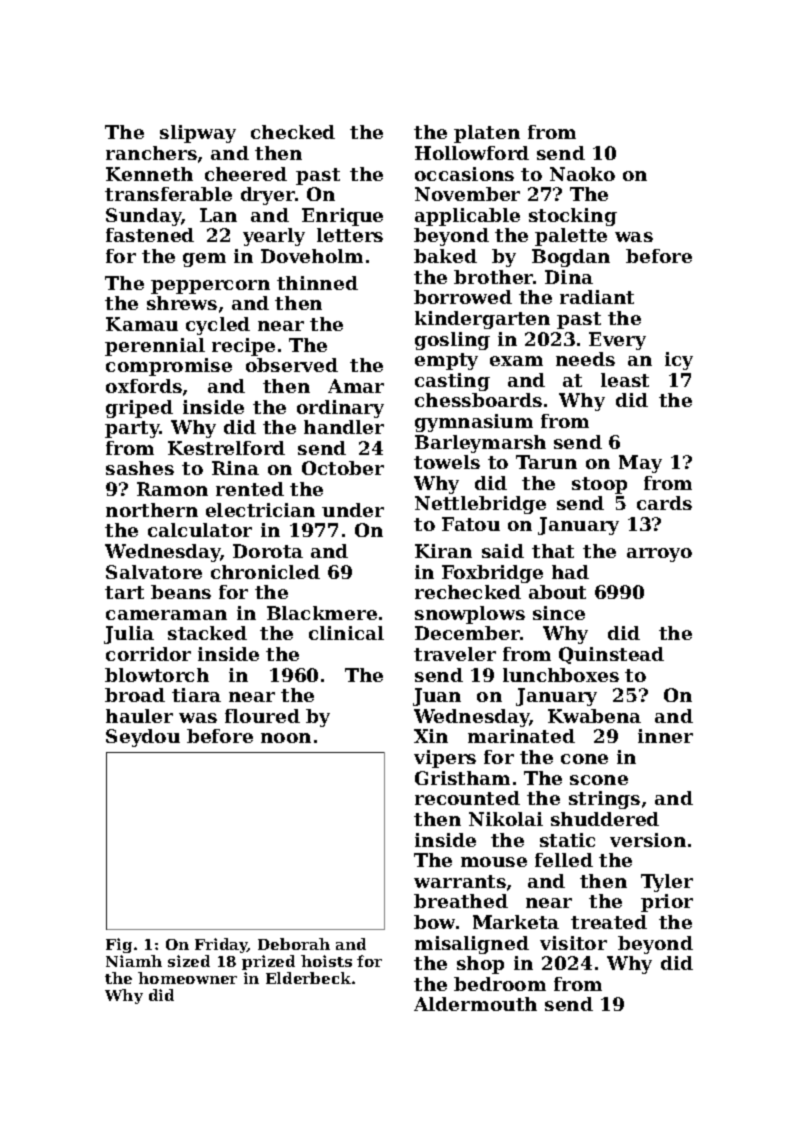 The height and width of the screenshot is (1134, 799). Describe the element at coordinates (582, 174) in the screenshot. I see `Naoko` at that location.
